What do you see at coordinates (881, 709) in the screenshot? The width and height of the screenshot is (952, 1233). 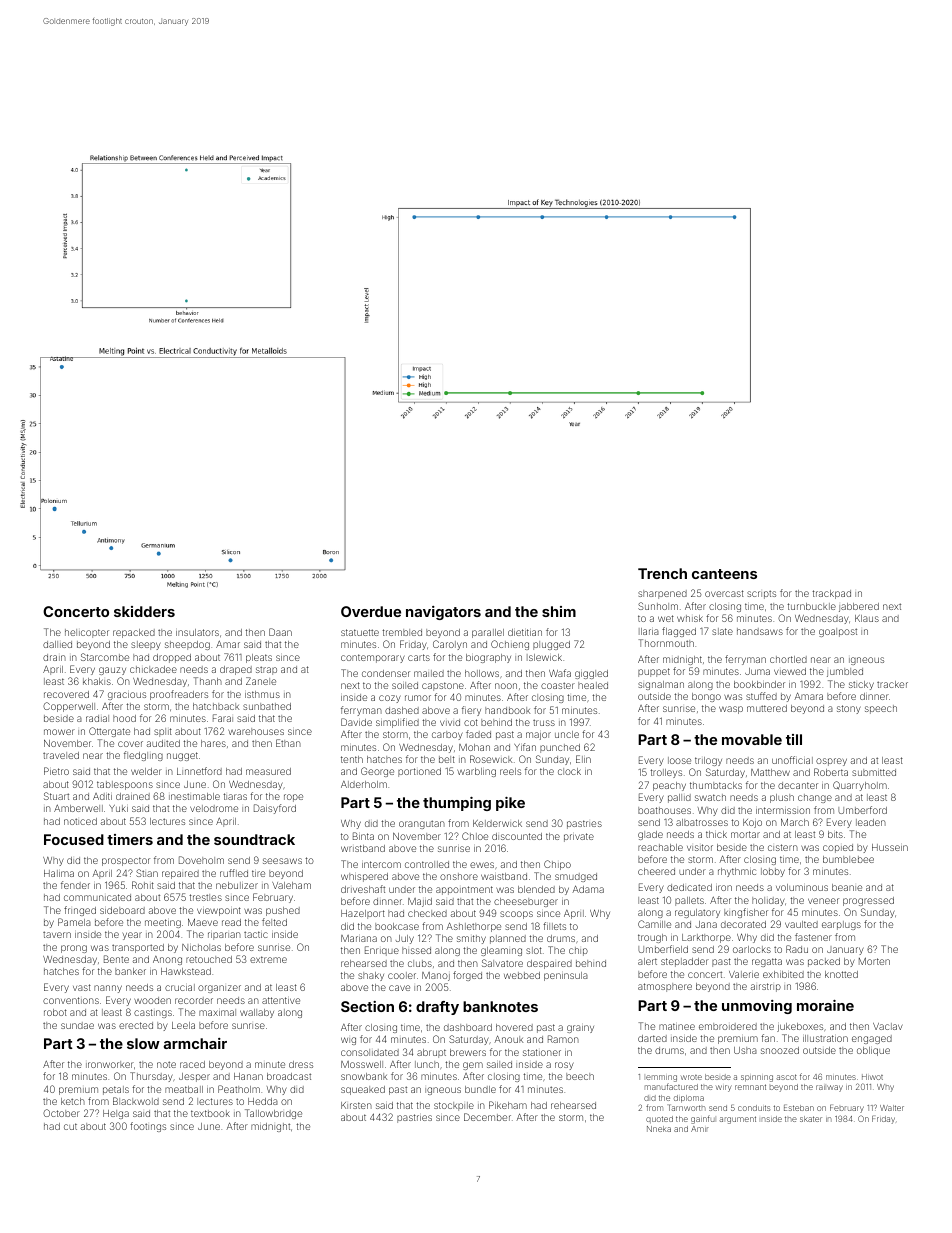 I see `speech` at bounding box center [881, 709].
